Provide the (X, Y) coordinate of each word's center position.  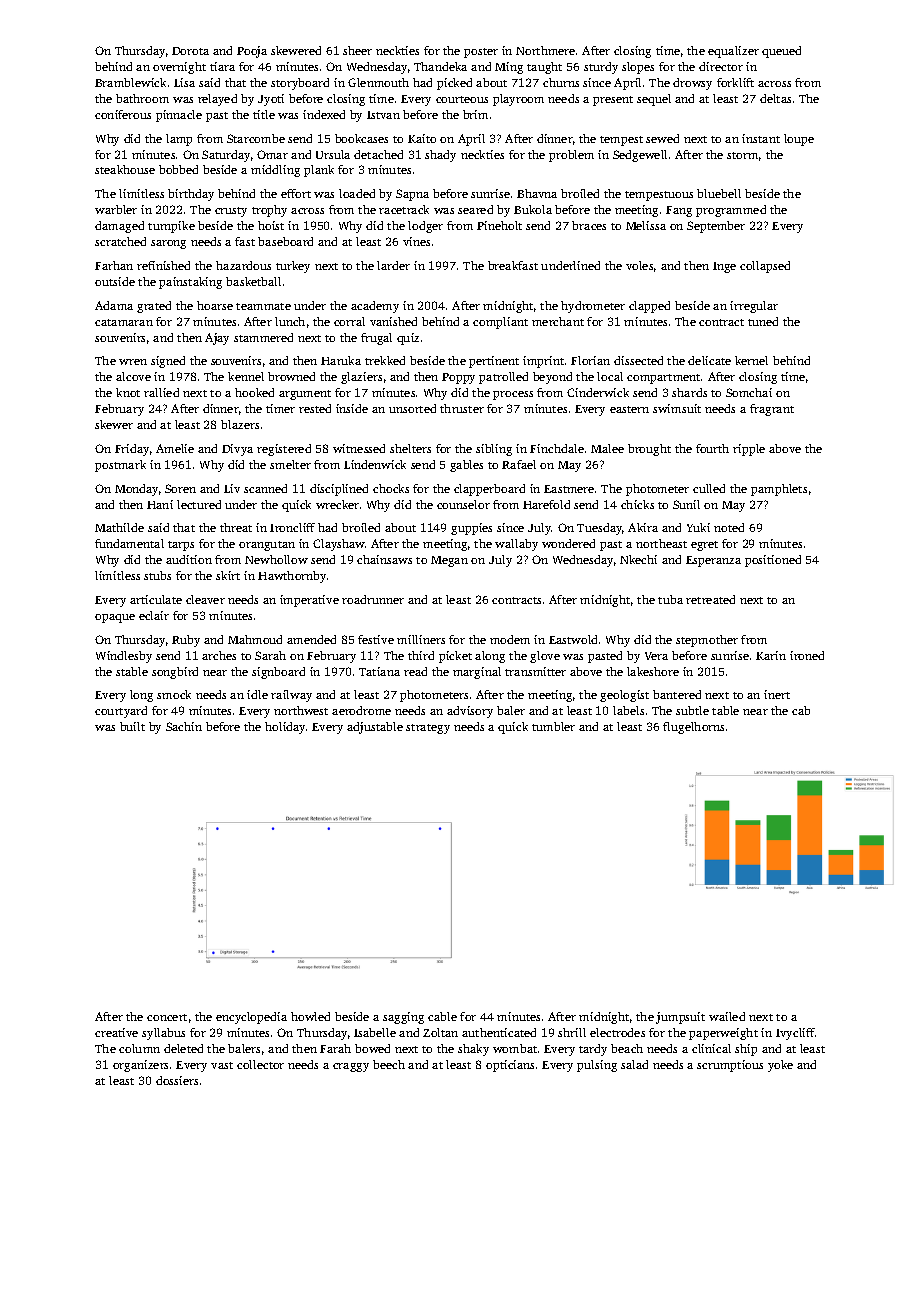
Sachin (184, 726)
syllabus (163, 1034)
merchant (558, 321)
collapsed (765, 267)
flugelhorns (693, 728)
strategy (428, 729)
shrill (572, 1032)
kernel (751, 360)
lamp (179, 140)
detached (378, 154)
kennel (246, 376)
